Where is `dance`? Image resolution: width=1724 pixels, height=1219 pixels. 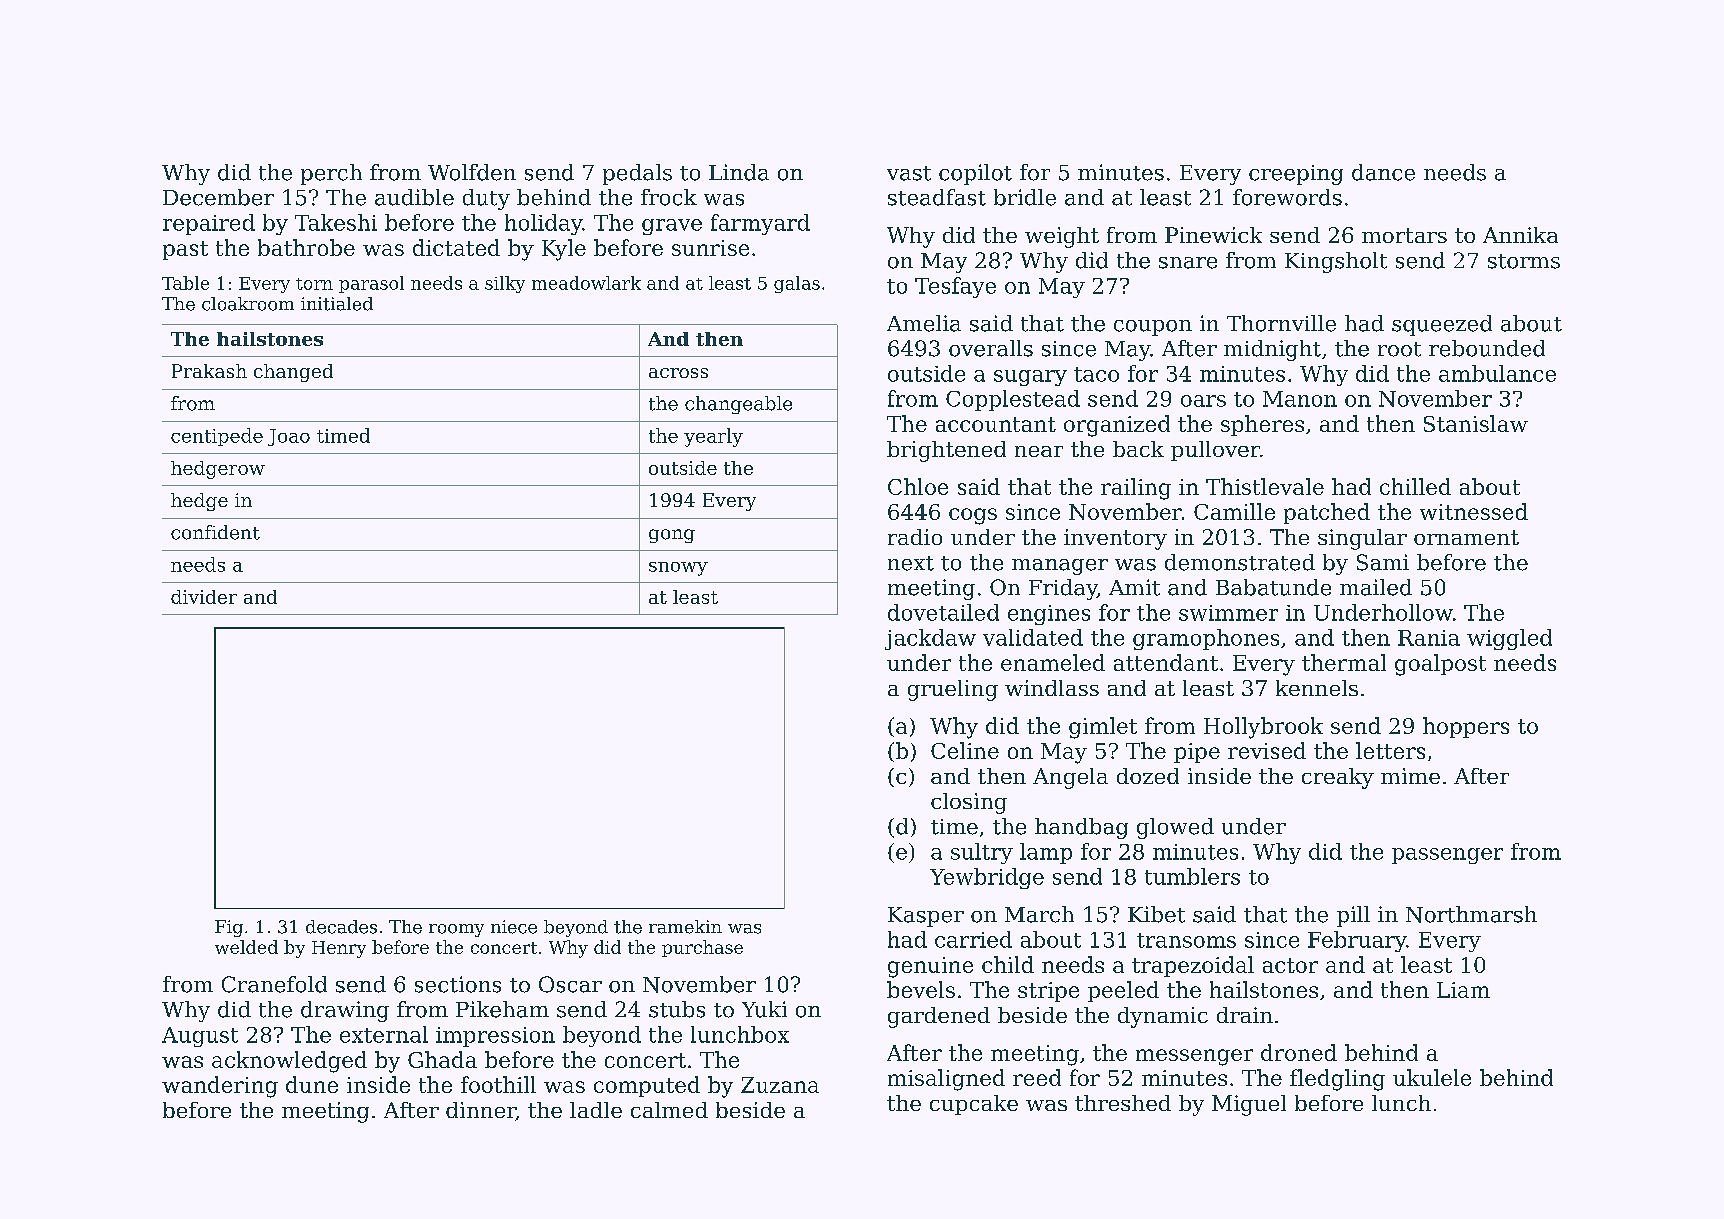 dance is located at coordinates (1383, 172).
